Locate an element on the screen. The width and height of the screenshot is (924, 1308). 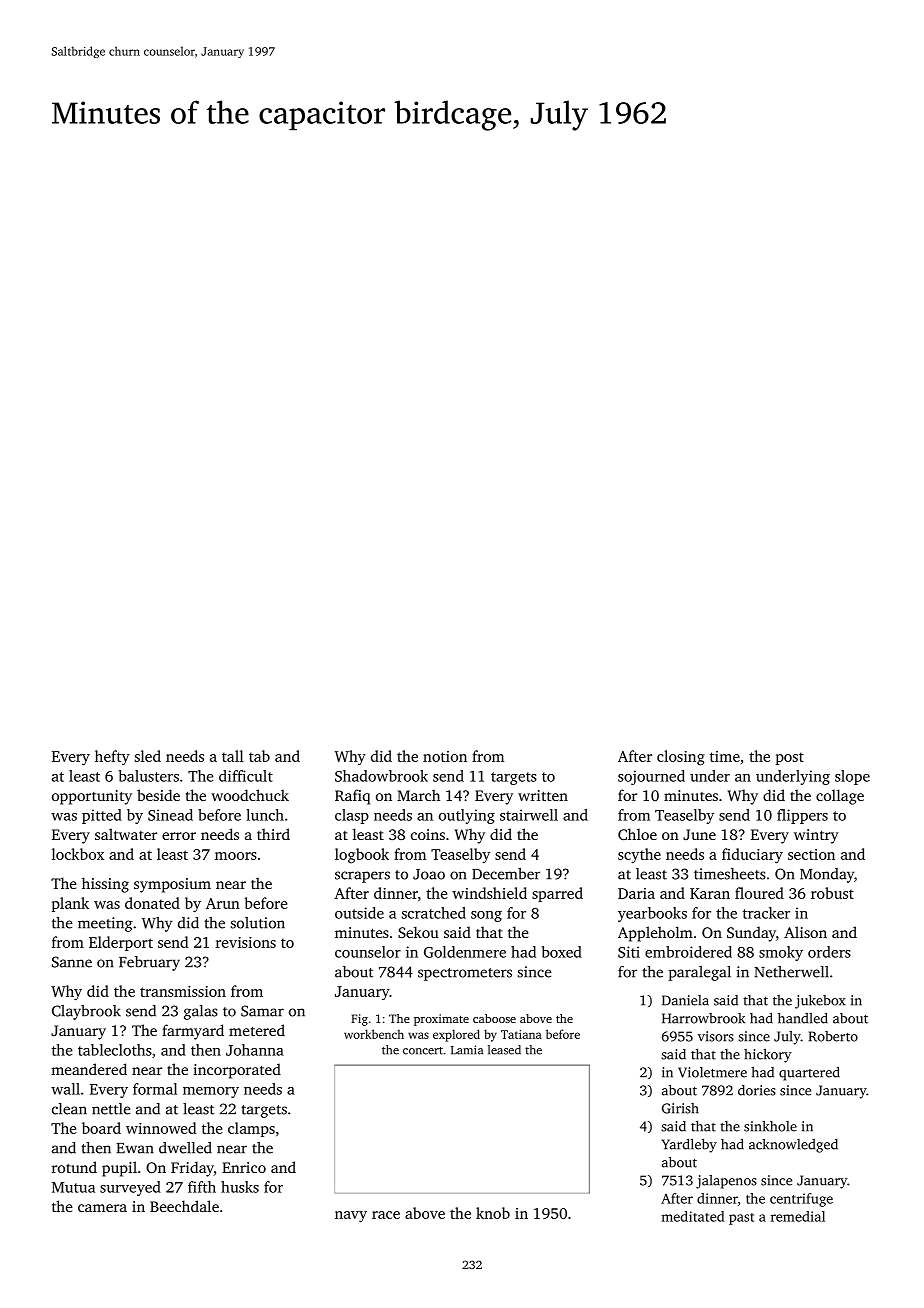
flippers is located at coordinates (802, 816).
